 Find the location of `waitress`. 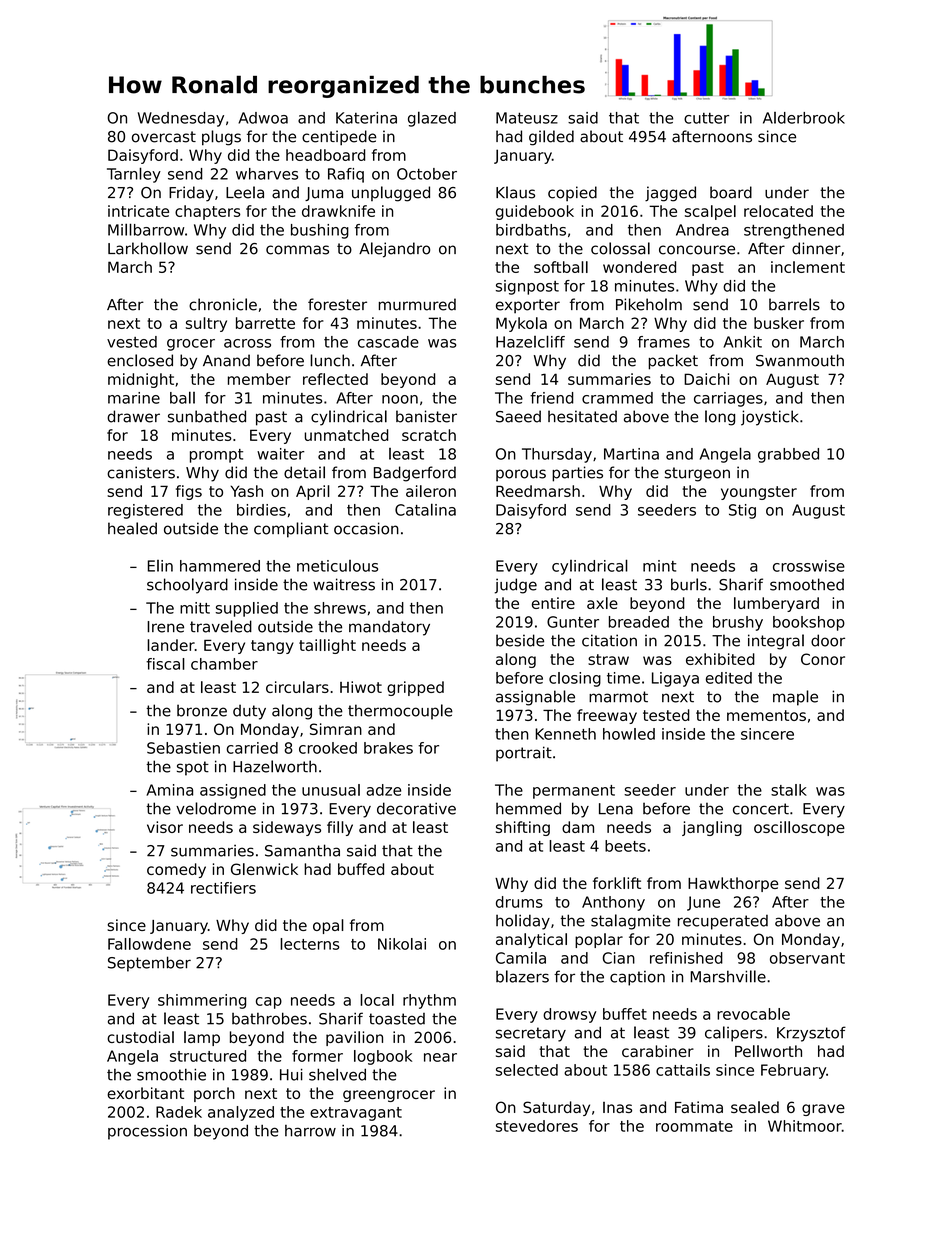

waitress is located at coordinates (344, 584).
